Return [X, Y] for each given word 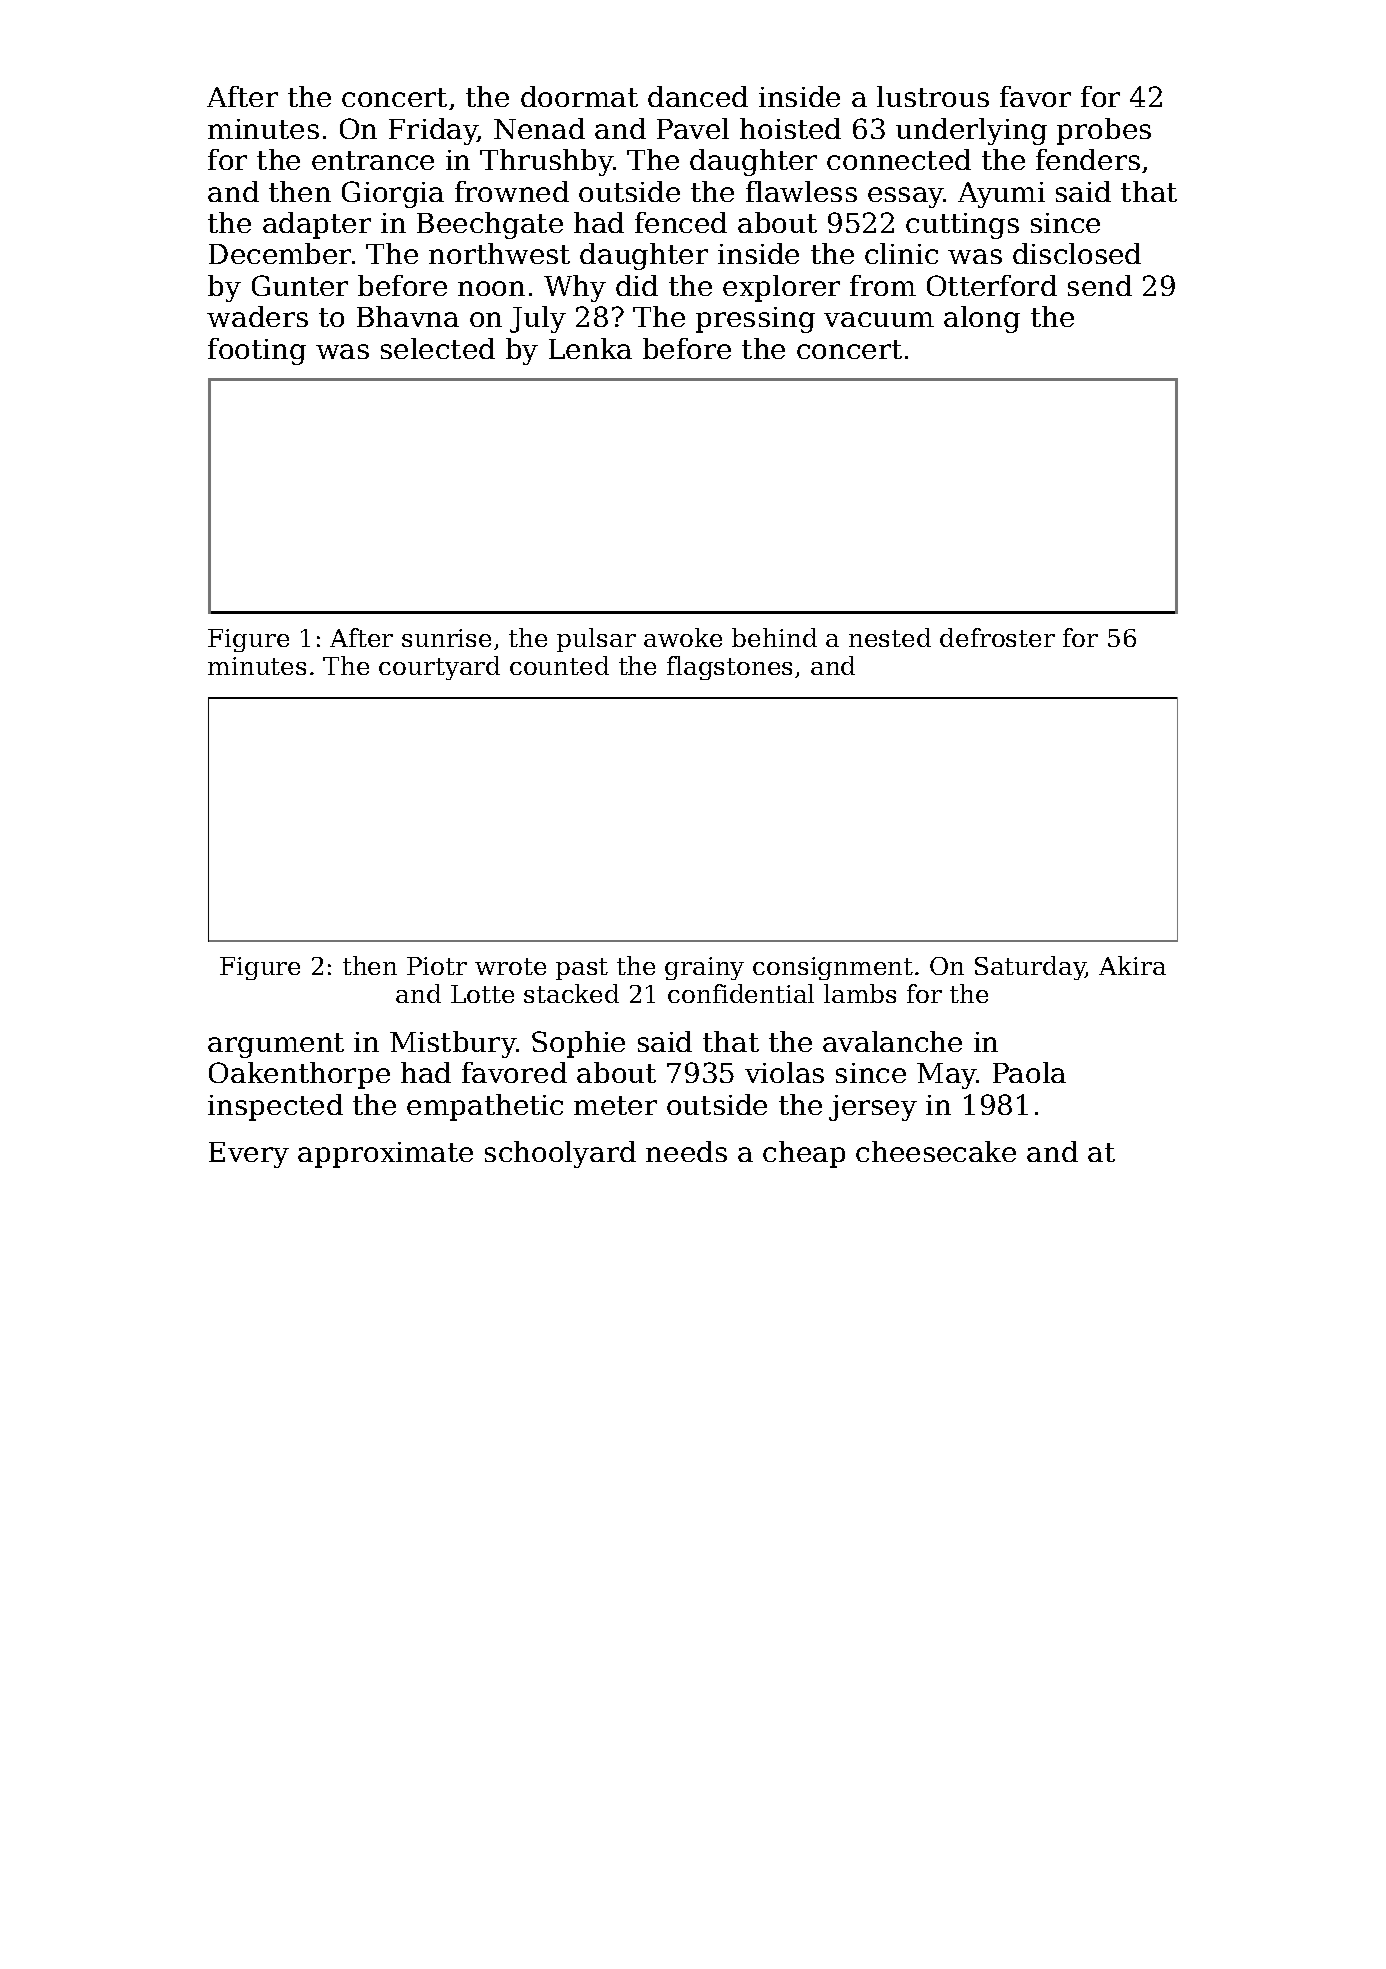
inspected [275, 1107]
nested [890, 637]
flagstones [729, 668]
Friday [433, 131]
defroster [997, 637]
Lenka [590, 348]
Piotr [437, 966]
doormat [579, 96]
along [982, 319]
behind [774, 637]
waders [257, 316]
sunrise [446, 638]
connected [899, 159]
